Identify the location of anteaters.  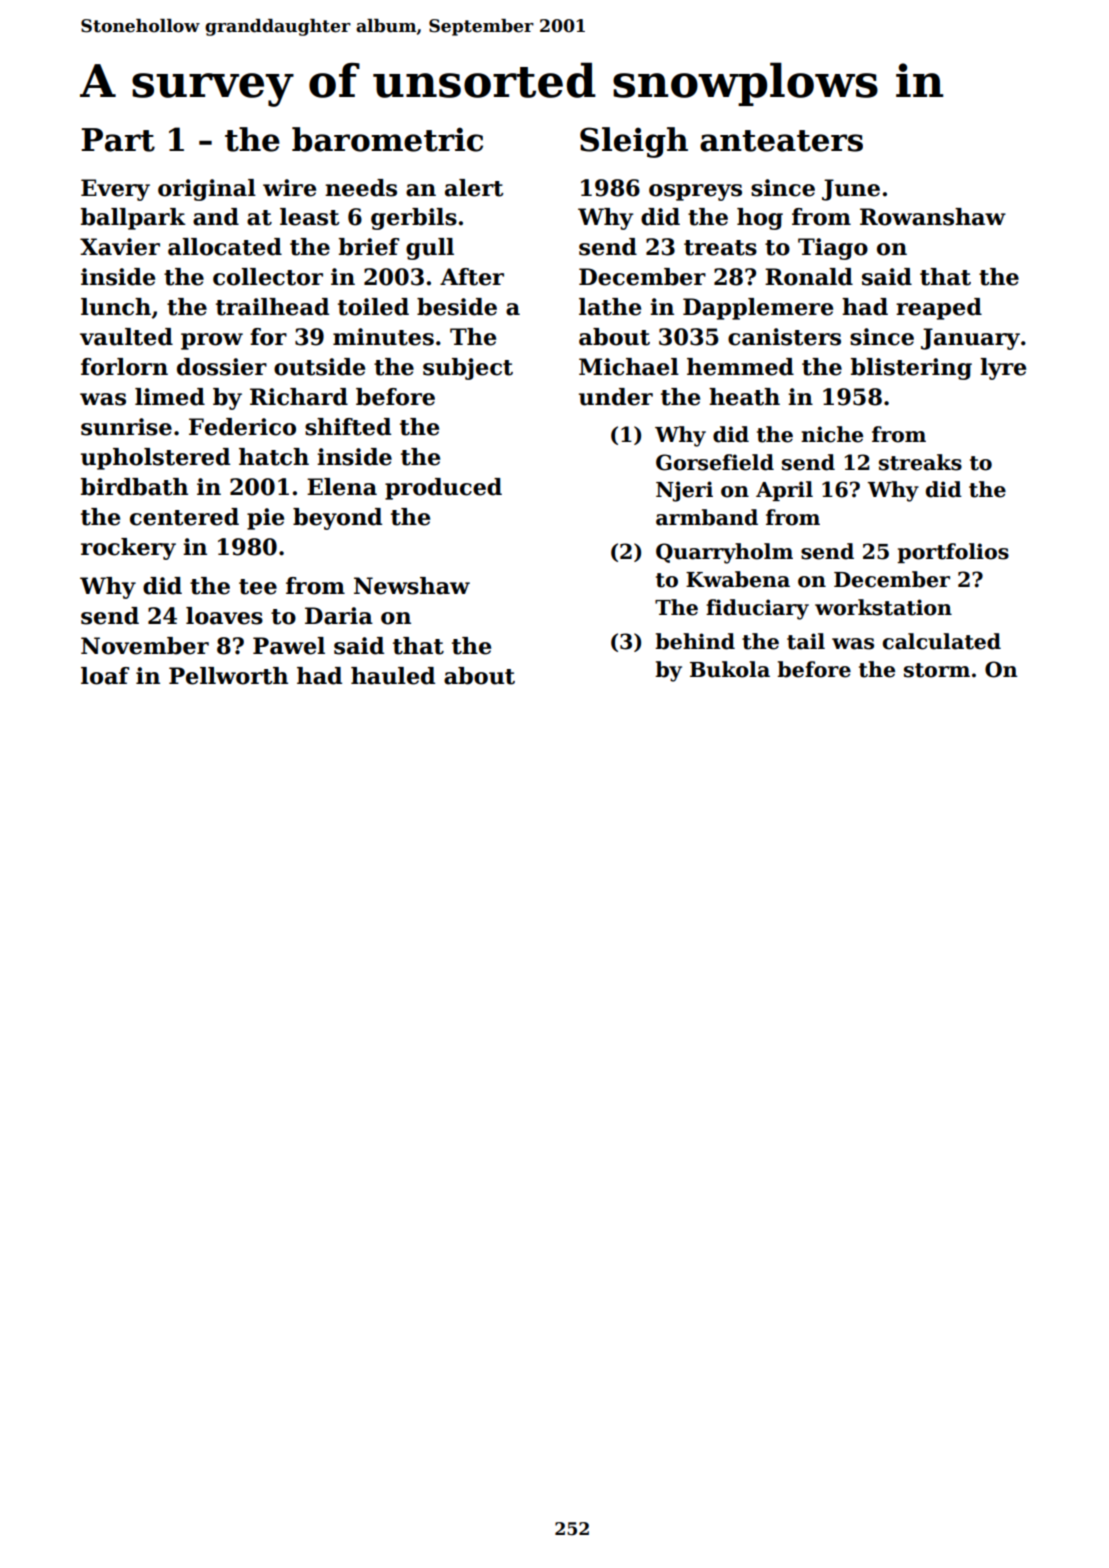
(781, 141).
